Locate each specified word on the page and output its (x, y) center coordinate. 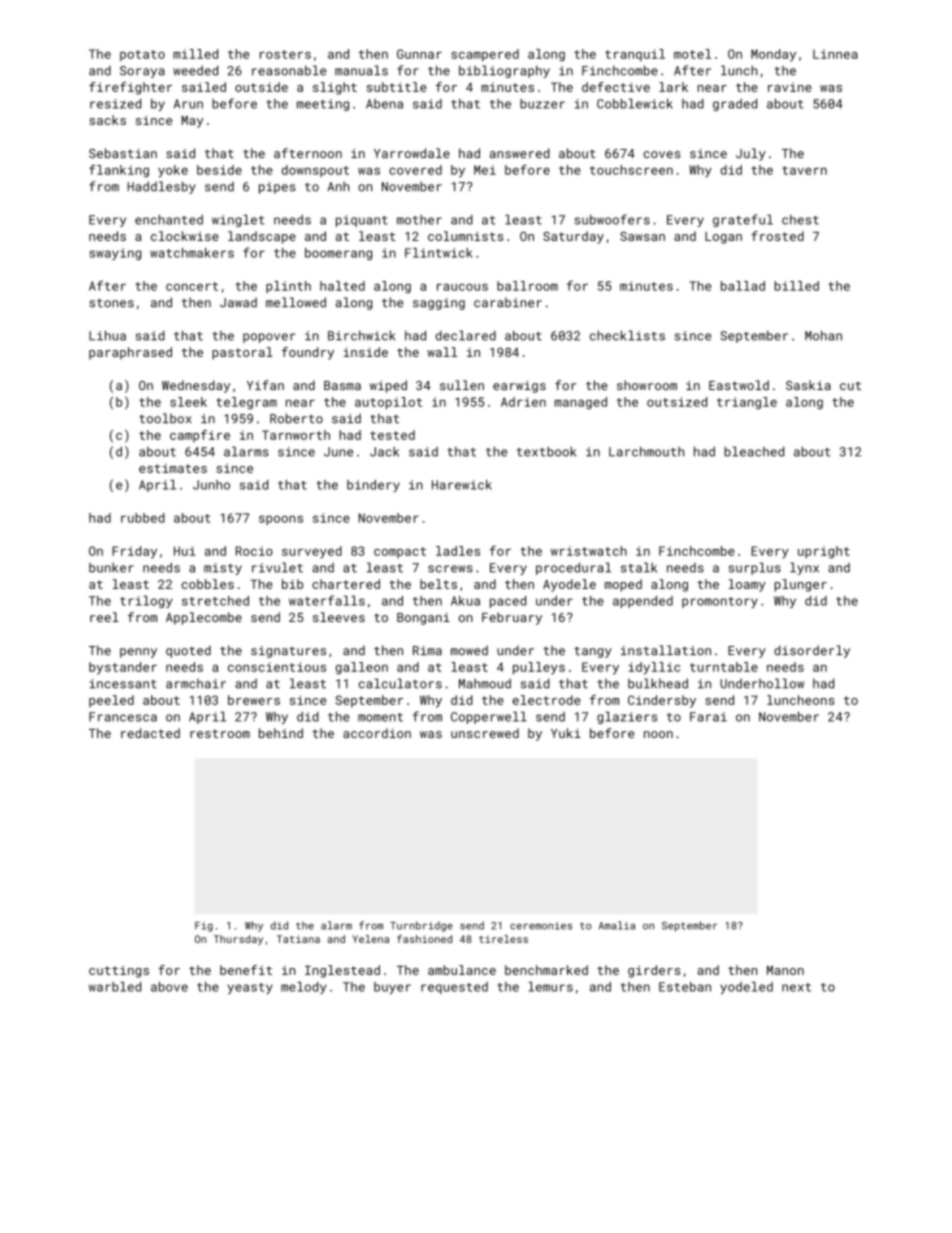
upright (824, 552)
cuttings (119, 971)
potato (142, 55)
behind (281, 733)
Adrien (523, 402)
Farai (708, 717)
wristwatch (589, 551)
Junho (211, 485)
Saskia (808, 385)
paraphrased (130, 353)
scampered (485, 55)
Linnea (835, 54)
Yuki (566, 733)
